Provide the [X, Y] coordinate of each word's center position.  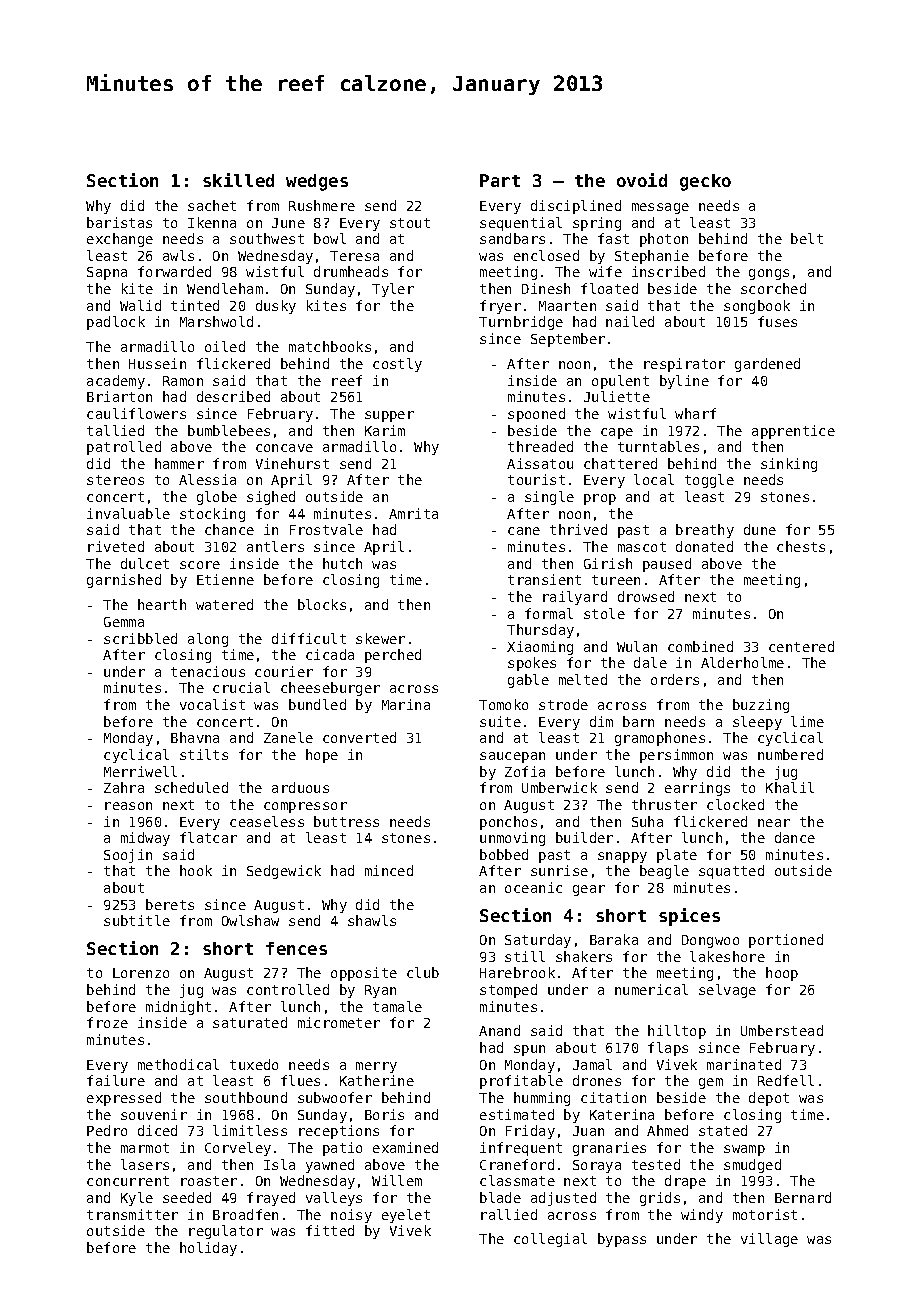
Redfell [786, 1080]
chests [801, 546]
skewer [380, 638]
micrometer [339, 1022]
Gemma [124, 622]
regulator [226, 1232]
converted [359, 737]
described [233, 396]
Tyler [393, 290]
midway [145, 839]
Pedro [107, 1130]
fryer [500, 307]
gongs [769, 274]
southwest [267, 238]
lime [807, 721]
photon [664, 240]
